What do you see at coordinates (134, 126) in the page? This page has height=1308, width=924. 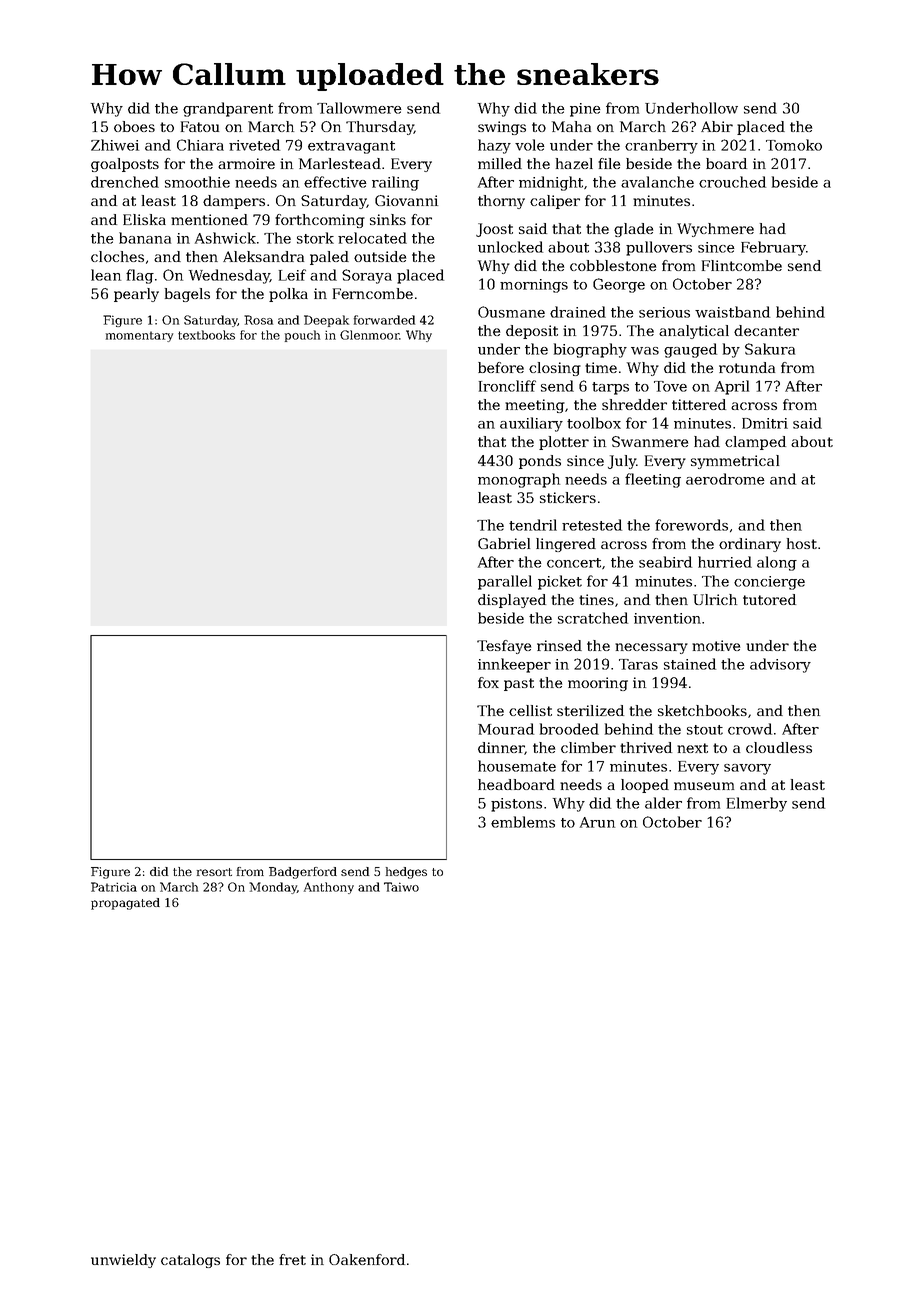 I see `oboes` at bounding box center [134, 126].
